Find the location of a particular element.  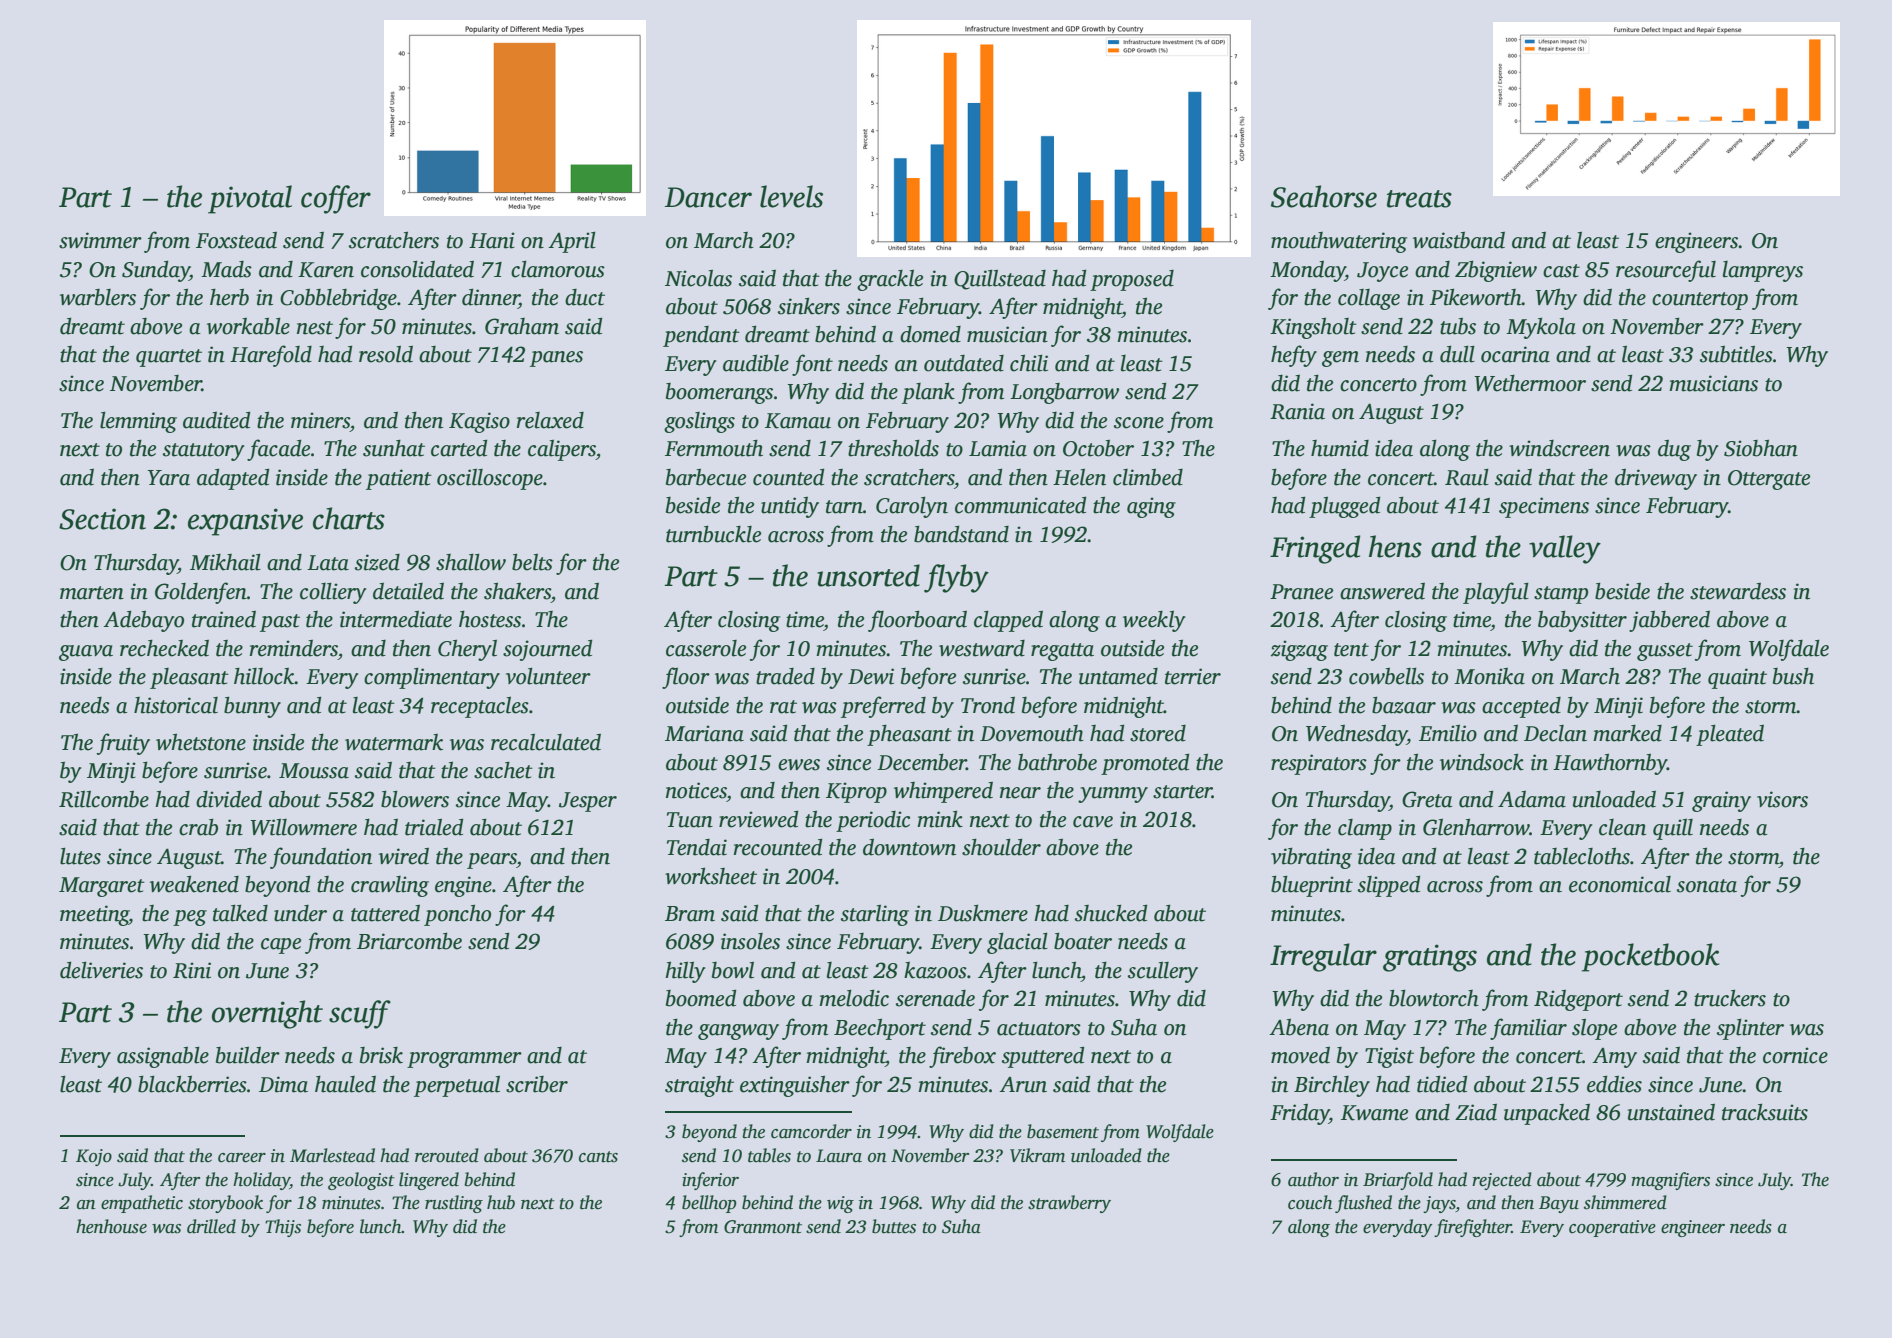

scone is located at coordinates (1139, 423).
